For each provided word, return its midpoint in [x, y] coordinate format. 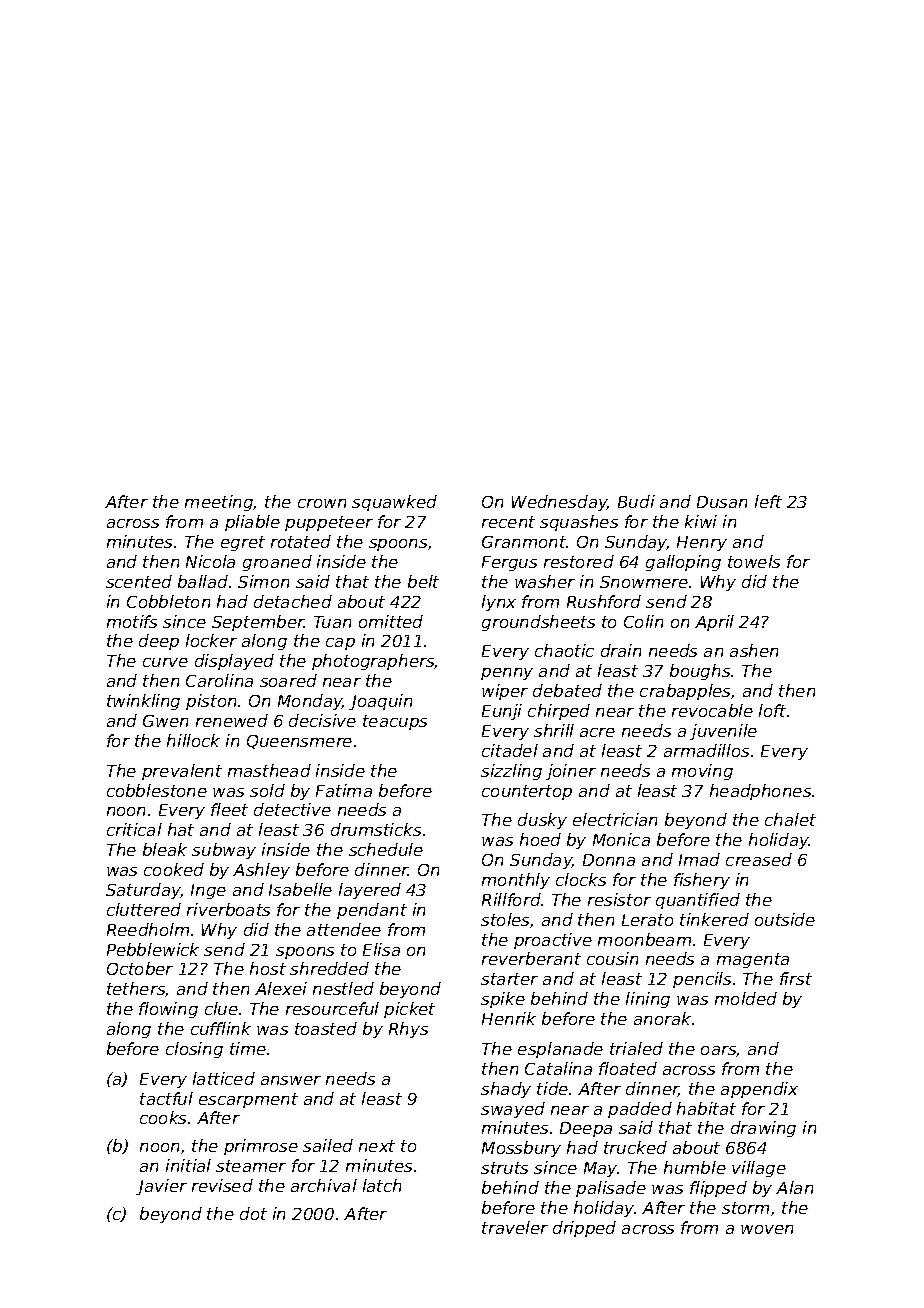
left [768, 501]
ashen [754, 650]
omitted [391, 621]
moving [702, 772]
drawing [763, 1129]
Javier [161, 1187]
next [377, 1146]
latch [382, 1185]
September [258, 623]
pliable [252, 523]
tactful [166, 1098]
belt [423, 581]
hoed [540, 839]
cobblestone [157, 790]
